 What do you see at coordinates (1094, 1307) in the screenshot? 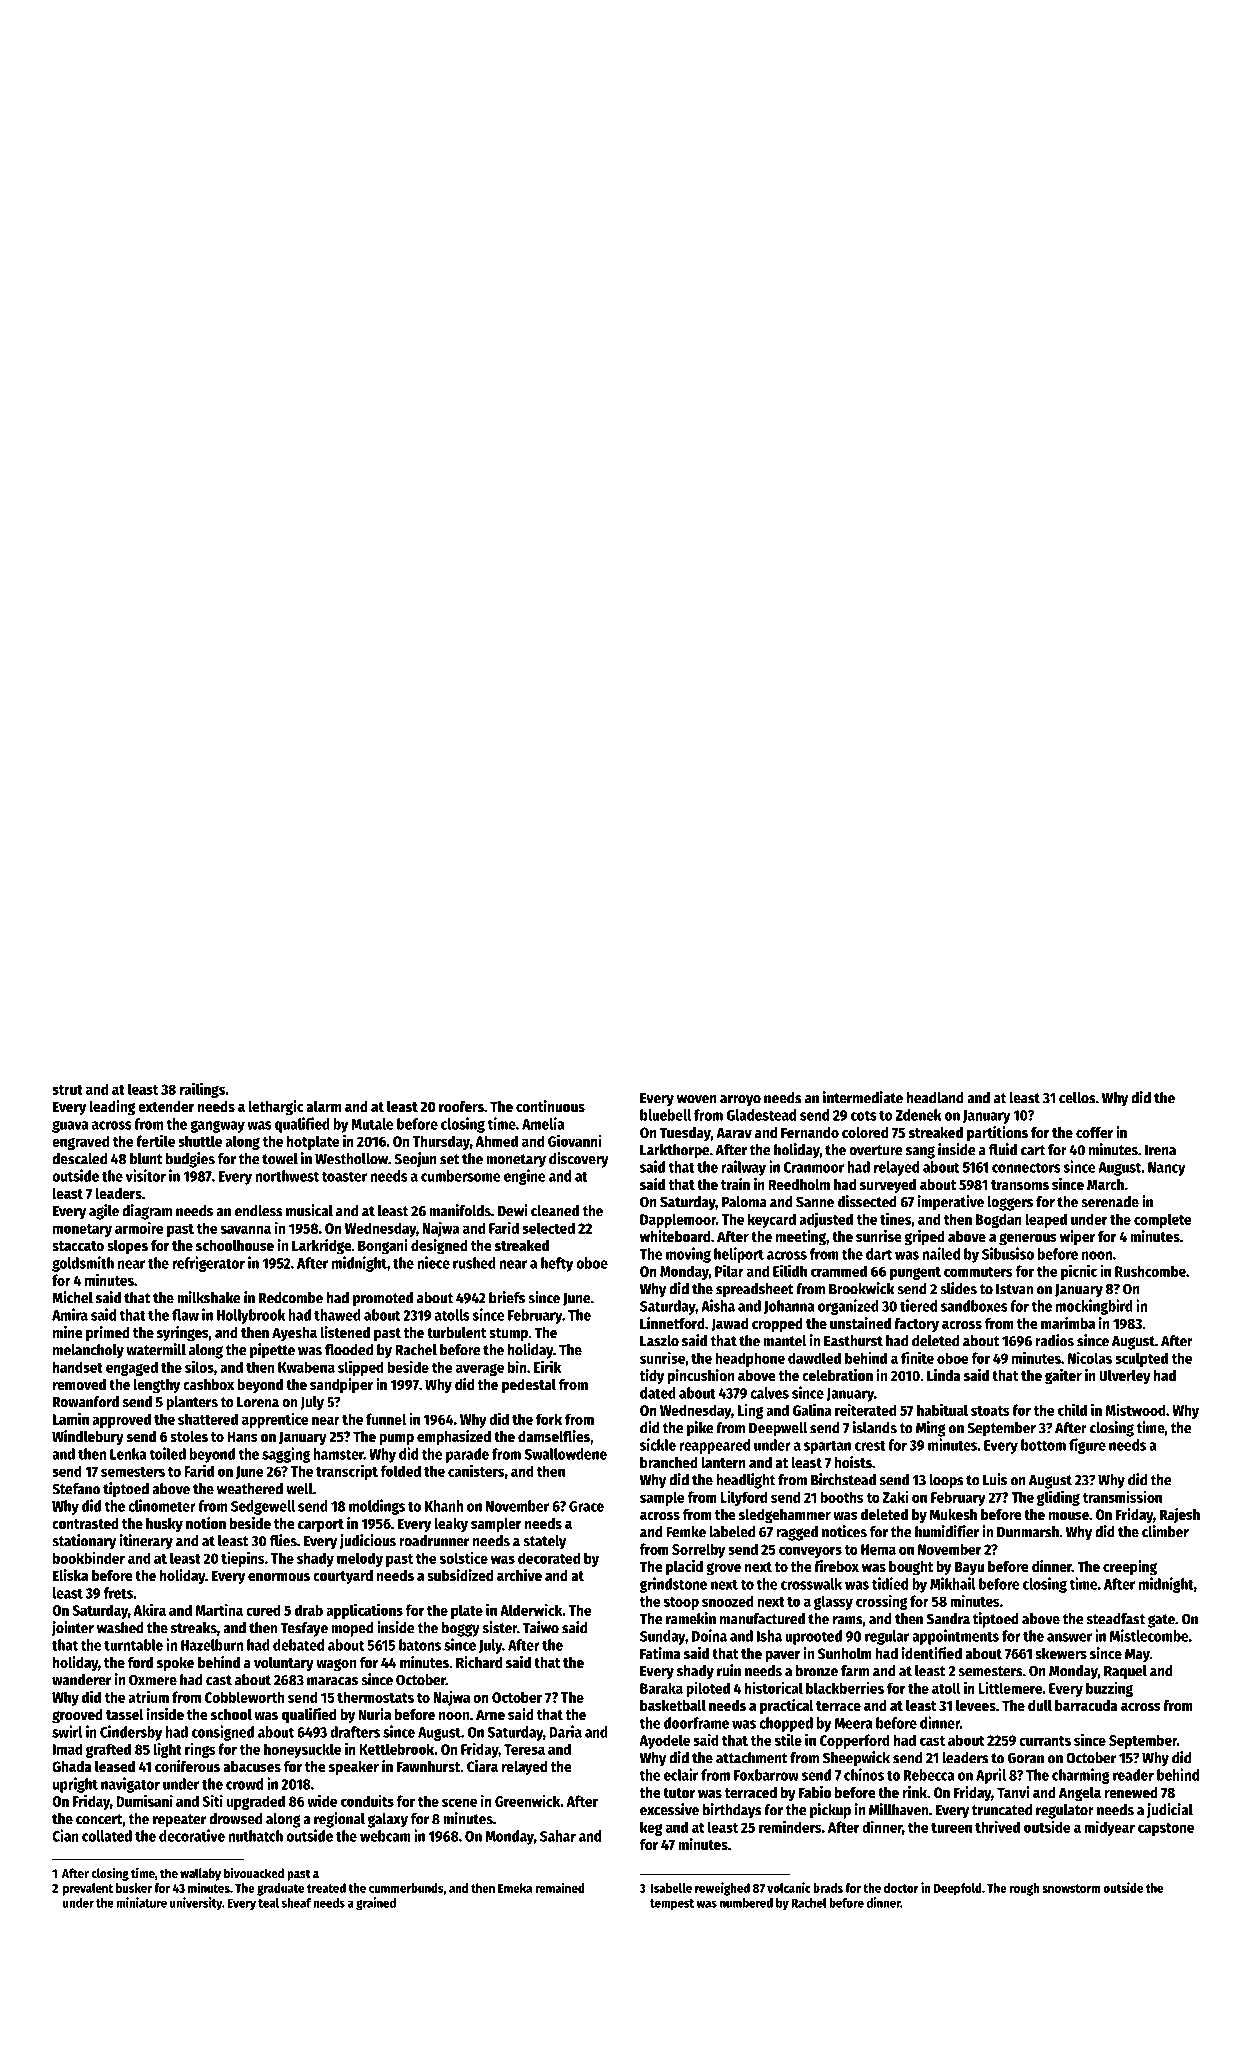
I see `mockingbird` at bounding box center [1094, 1307].
